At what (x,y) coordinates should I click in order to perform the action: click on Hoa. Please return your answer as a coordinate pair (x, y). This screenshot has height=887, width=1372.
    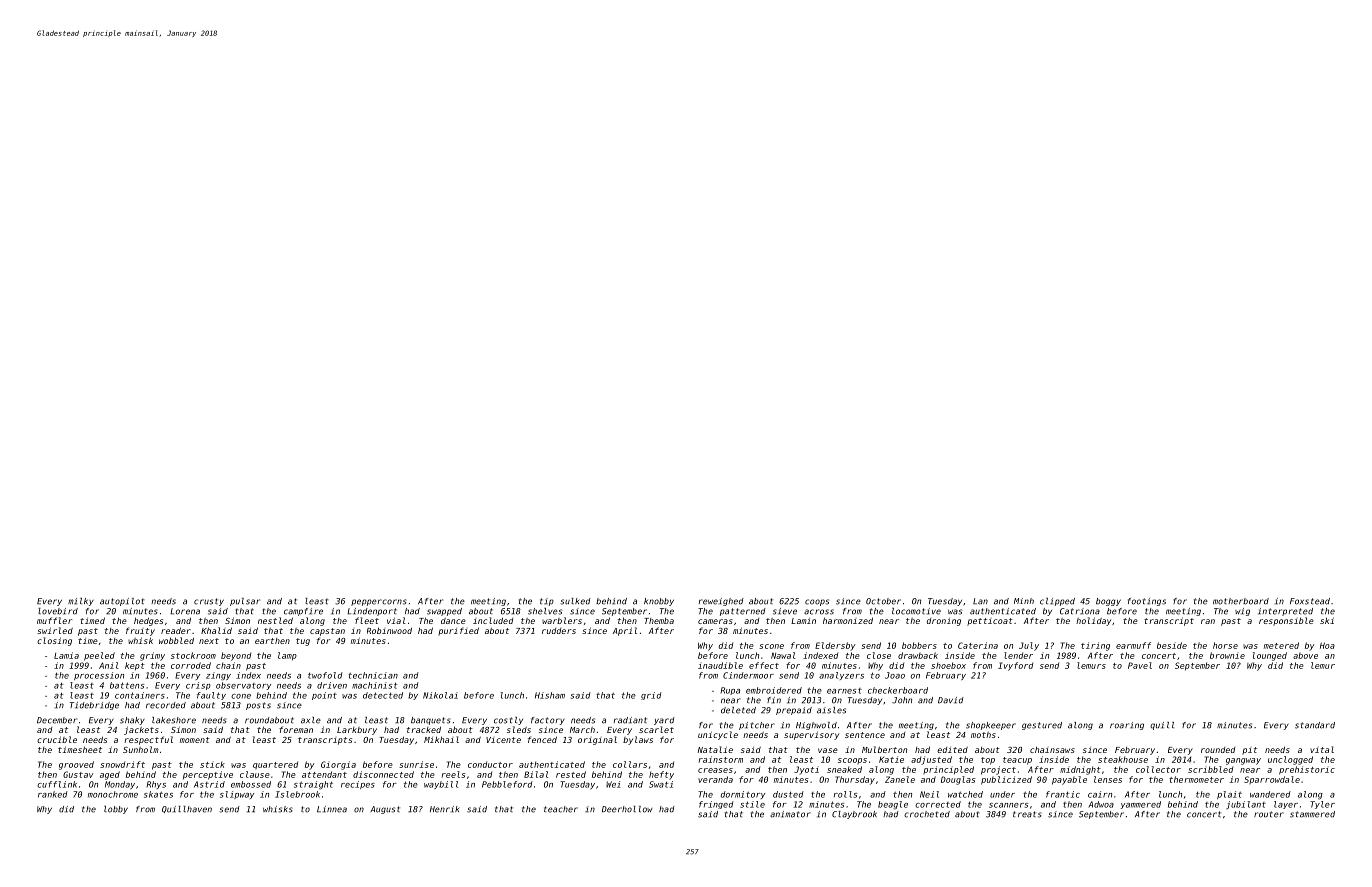
    Looking at the image, I should click on (1327, 645).
